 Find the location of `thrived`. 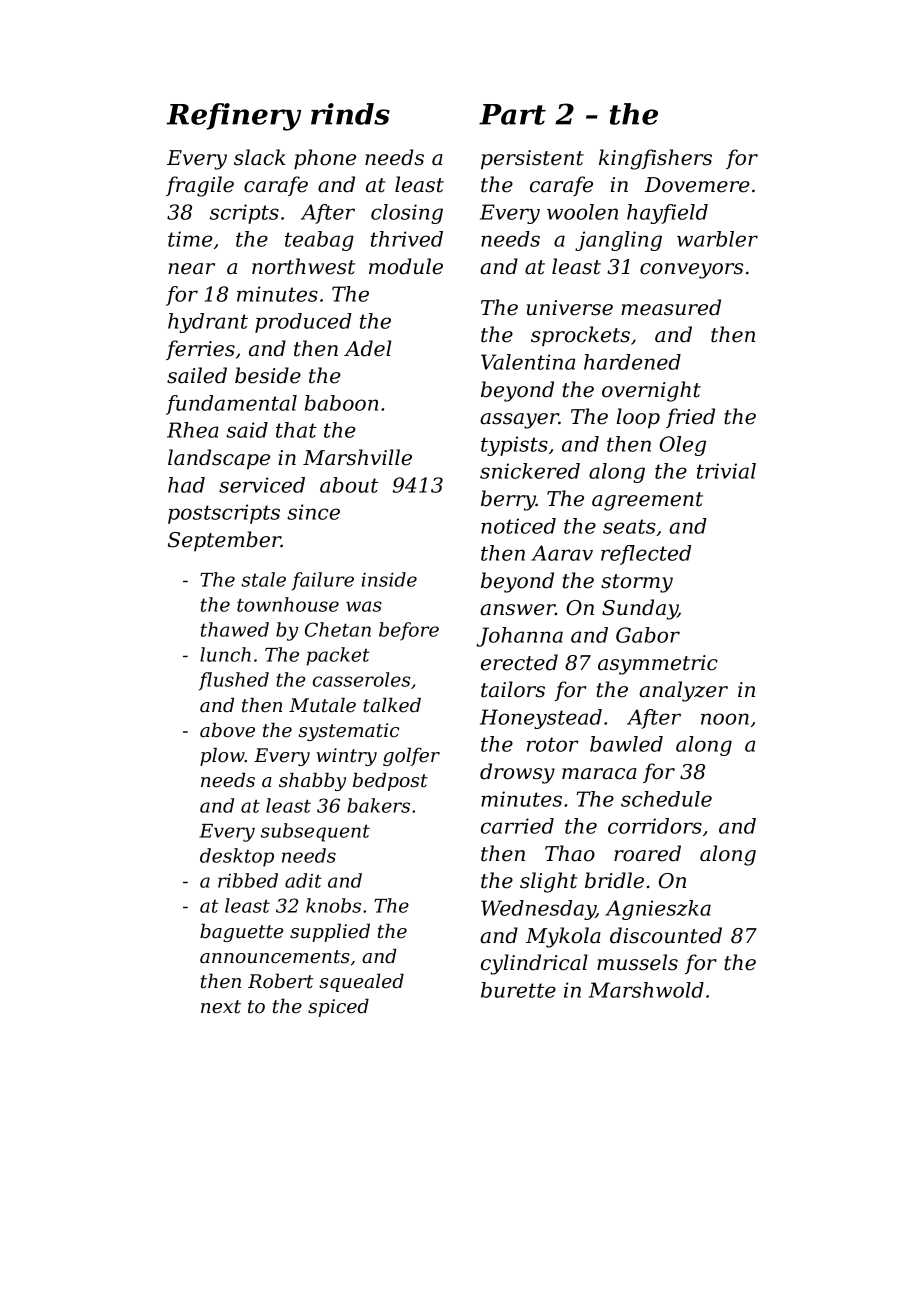

thrived is located at coordinates (407, 239).
